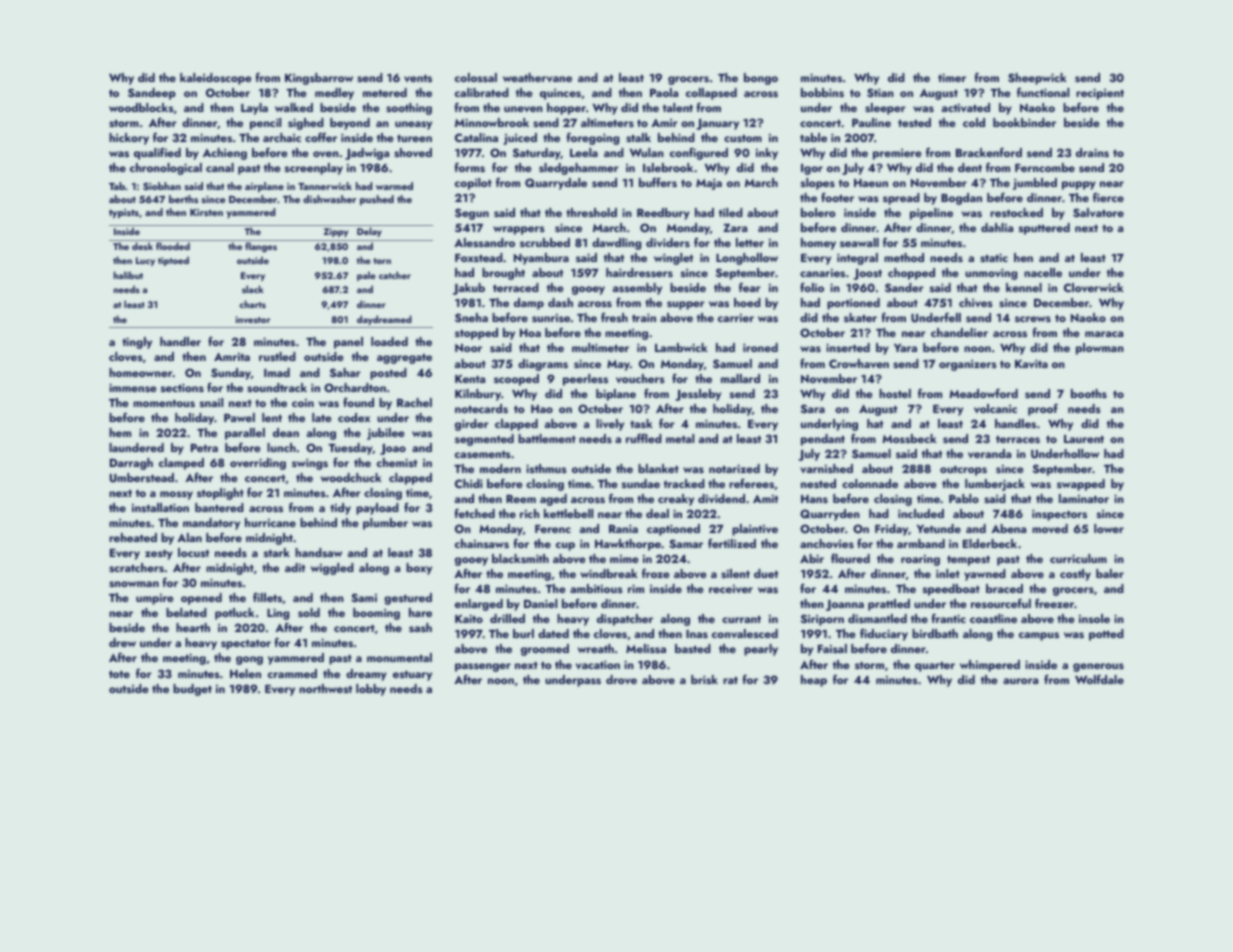 This screenshot has height=952, width=1233. I want to click on chives, so click(976, 302).
